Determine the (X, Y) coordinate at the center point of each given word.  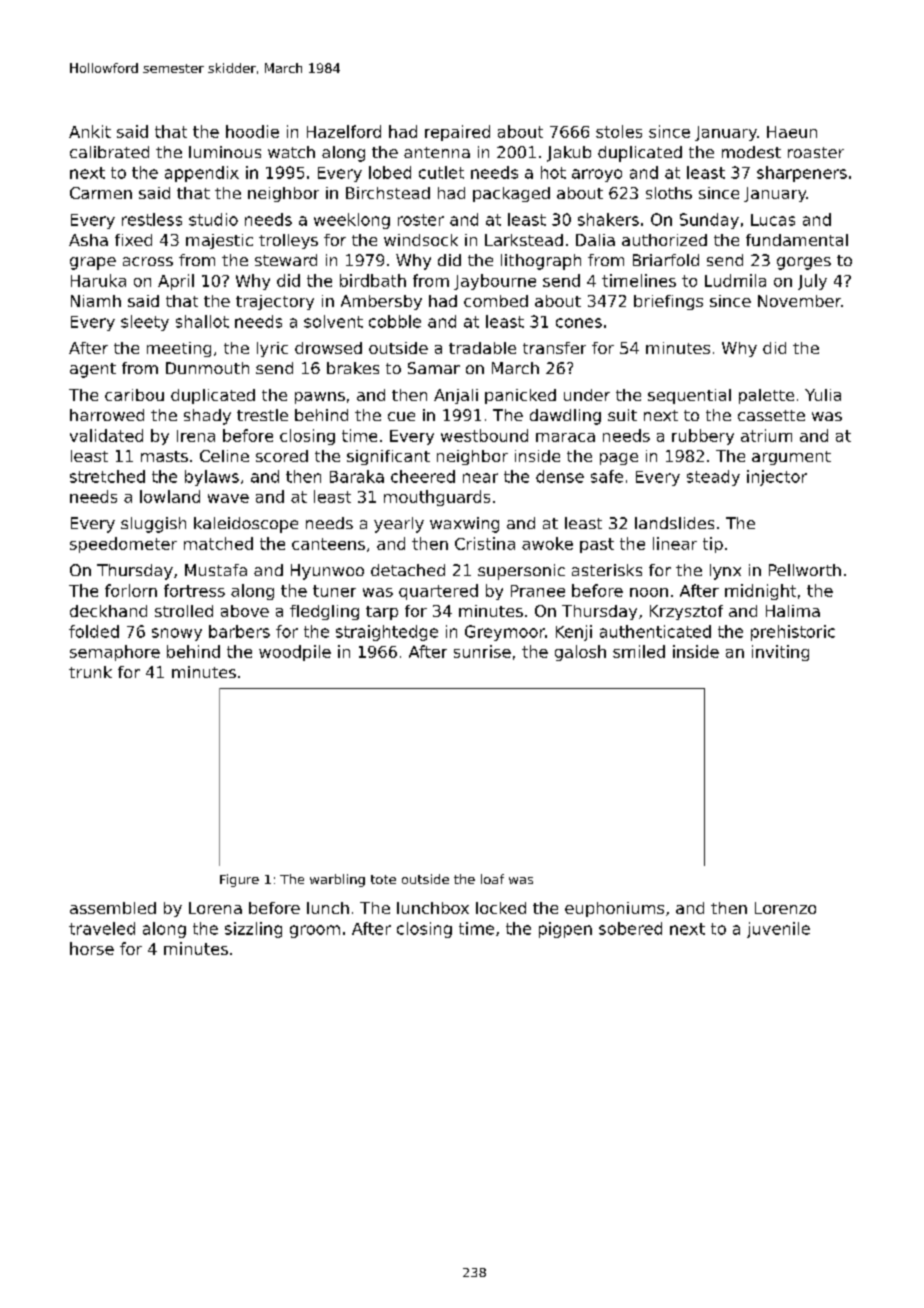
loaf (492, 879)
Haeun (792, 132)
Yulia (823, 395)
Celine (224, 456)
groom (315, 931)
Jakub (569, 154)
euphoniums (614, 909)
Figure (239, 880)
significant (388, 457)
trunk (90, 672)
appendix (202, 174)
